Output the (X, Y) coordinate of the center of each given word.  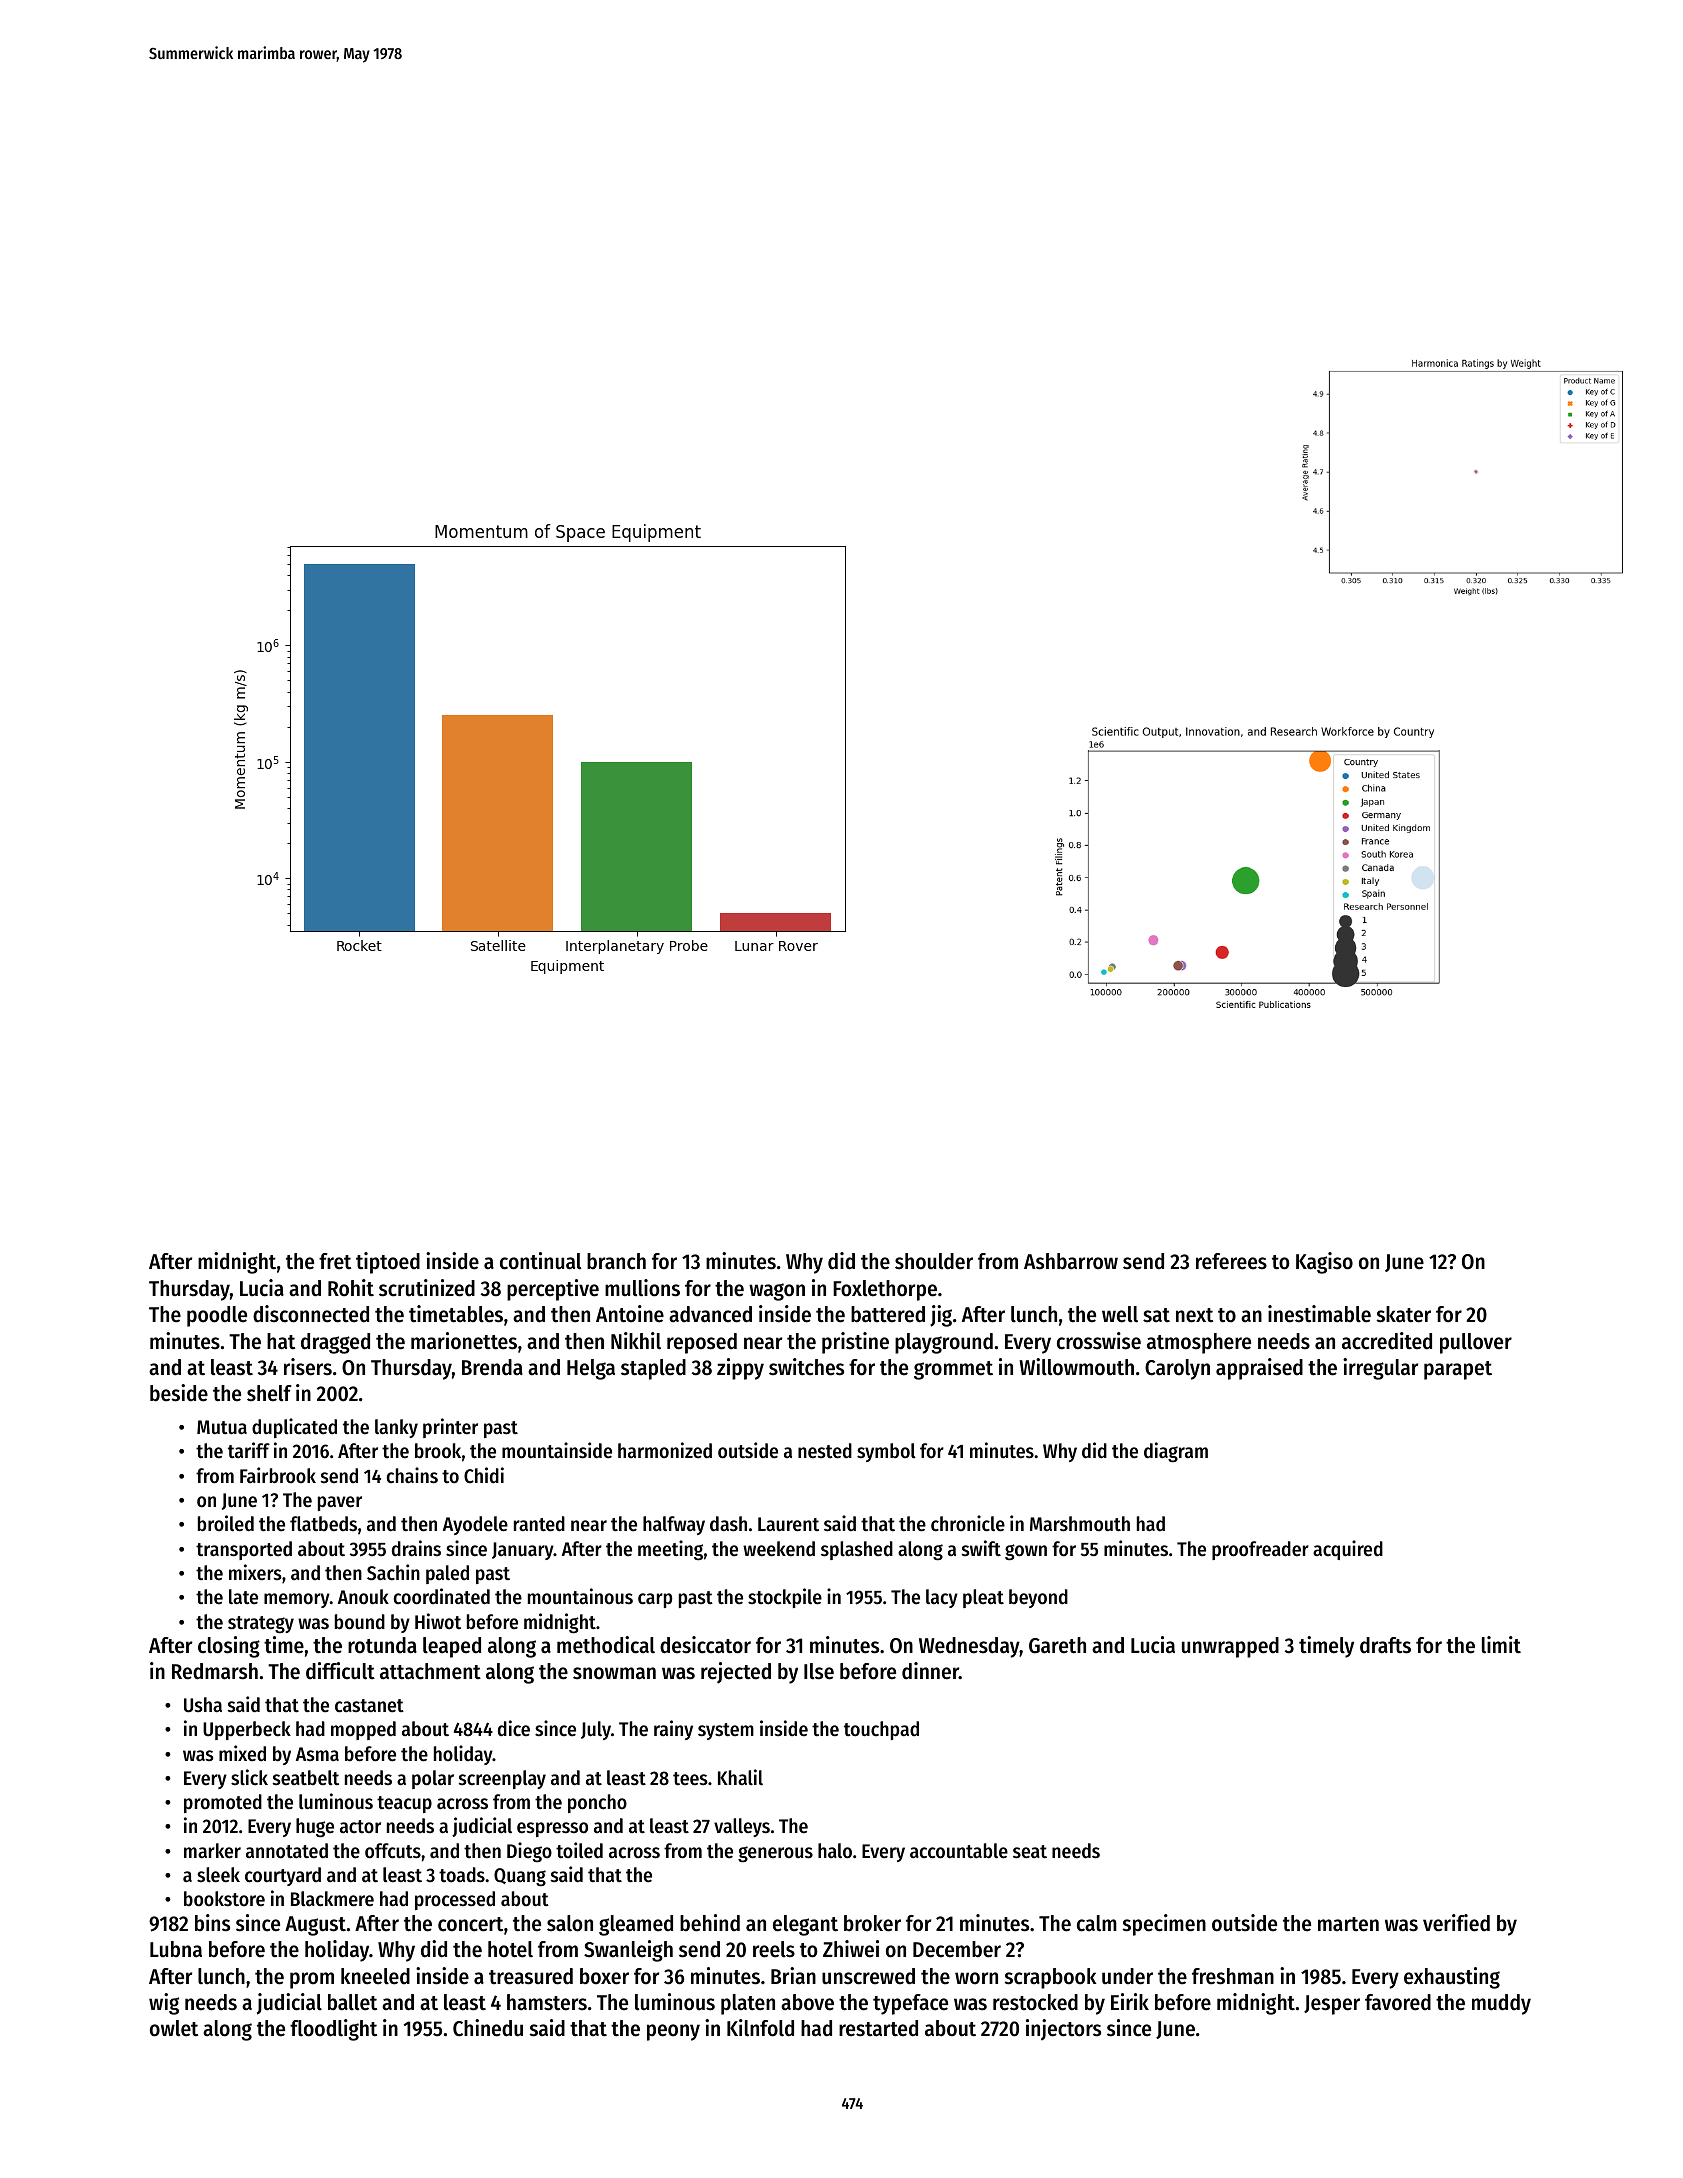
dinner (930, 1671)
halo (835, 1851)
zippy (740, 1369)
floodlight (333, 2030)
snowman (614, 1673)
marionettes (464, 1341)
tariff (249, 1450)
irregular (1380, 1369)
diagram (1176, 1452)
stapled (653, 1369)
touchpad (881, 1730)
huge (315, 1828)
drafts (1385, 1645)
